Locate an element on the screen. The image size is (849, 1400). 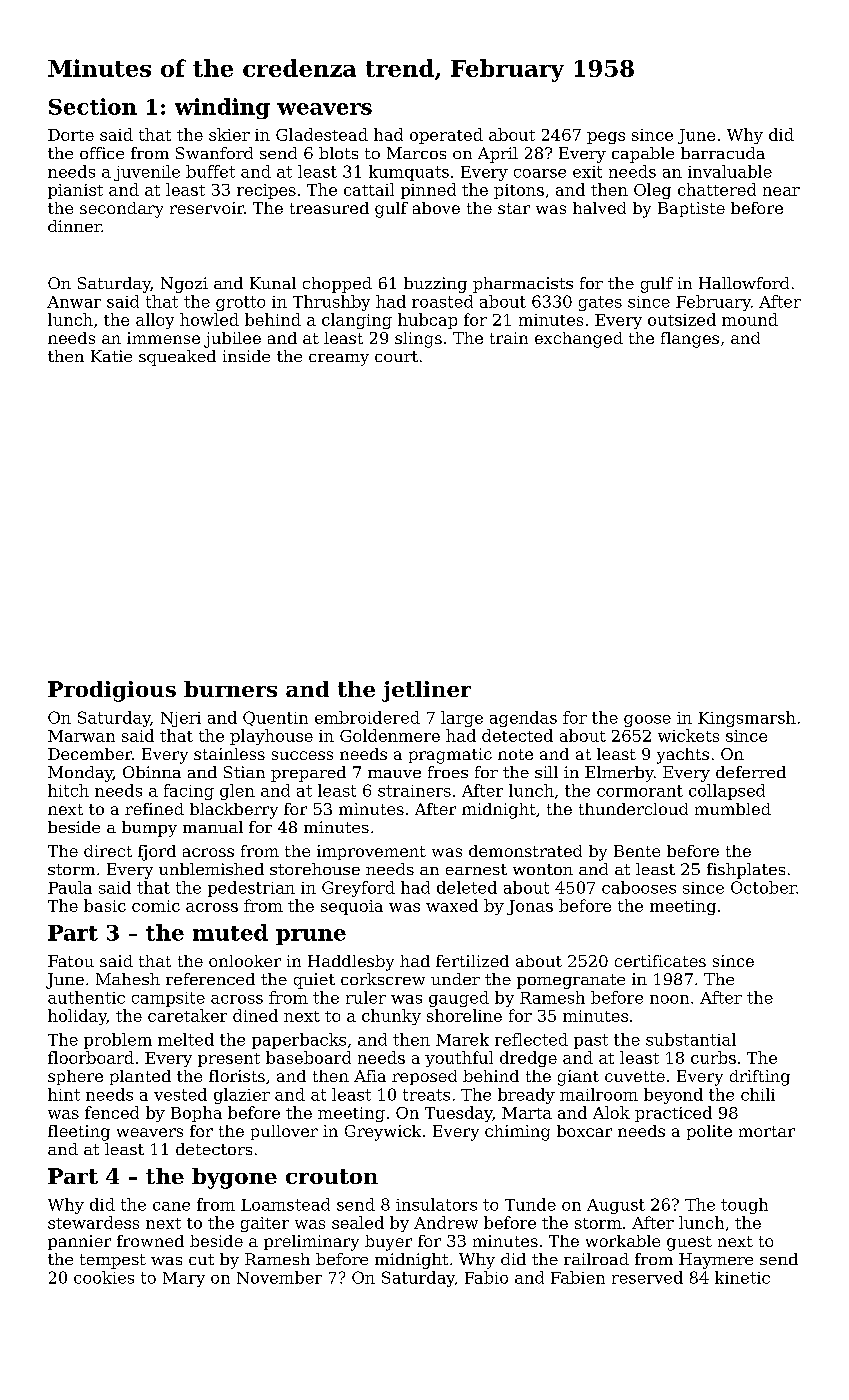
slings is located at coordinates (418, 340).
